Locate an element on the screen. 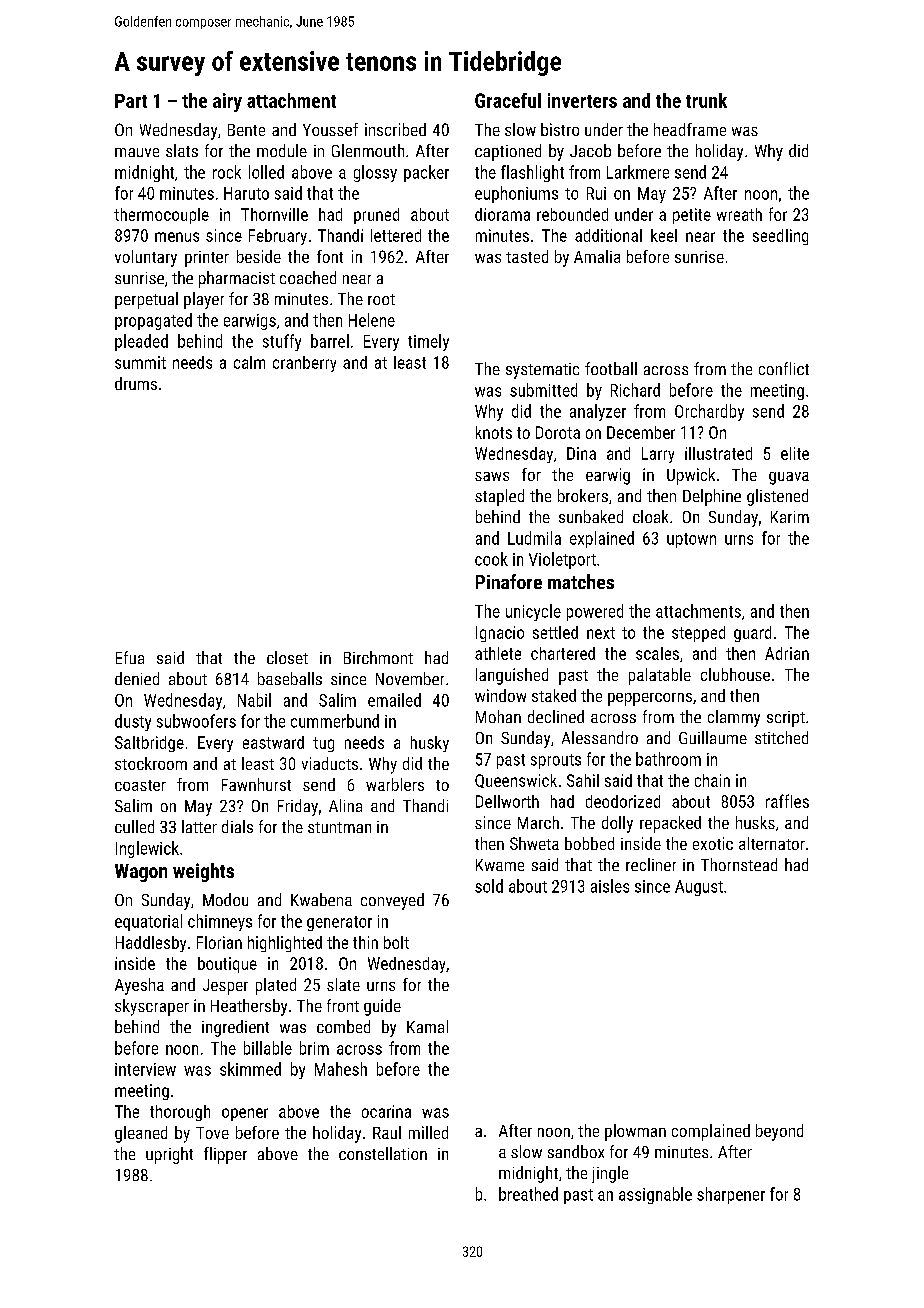  propagated is located at coordinates (153, 321).
